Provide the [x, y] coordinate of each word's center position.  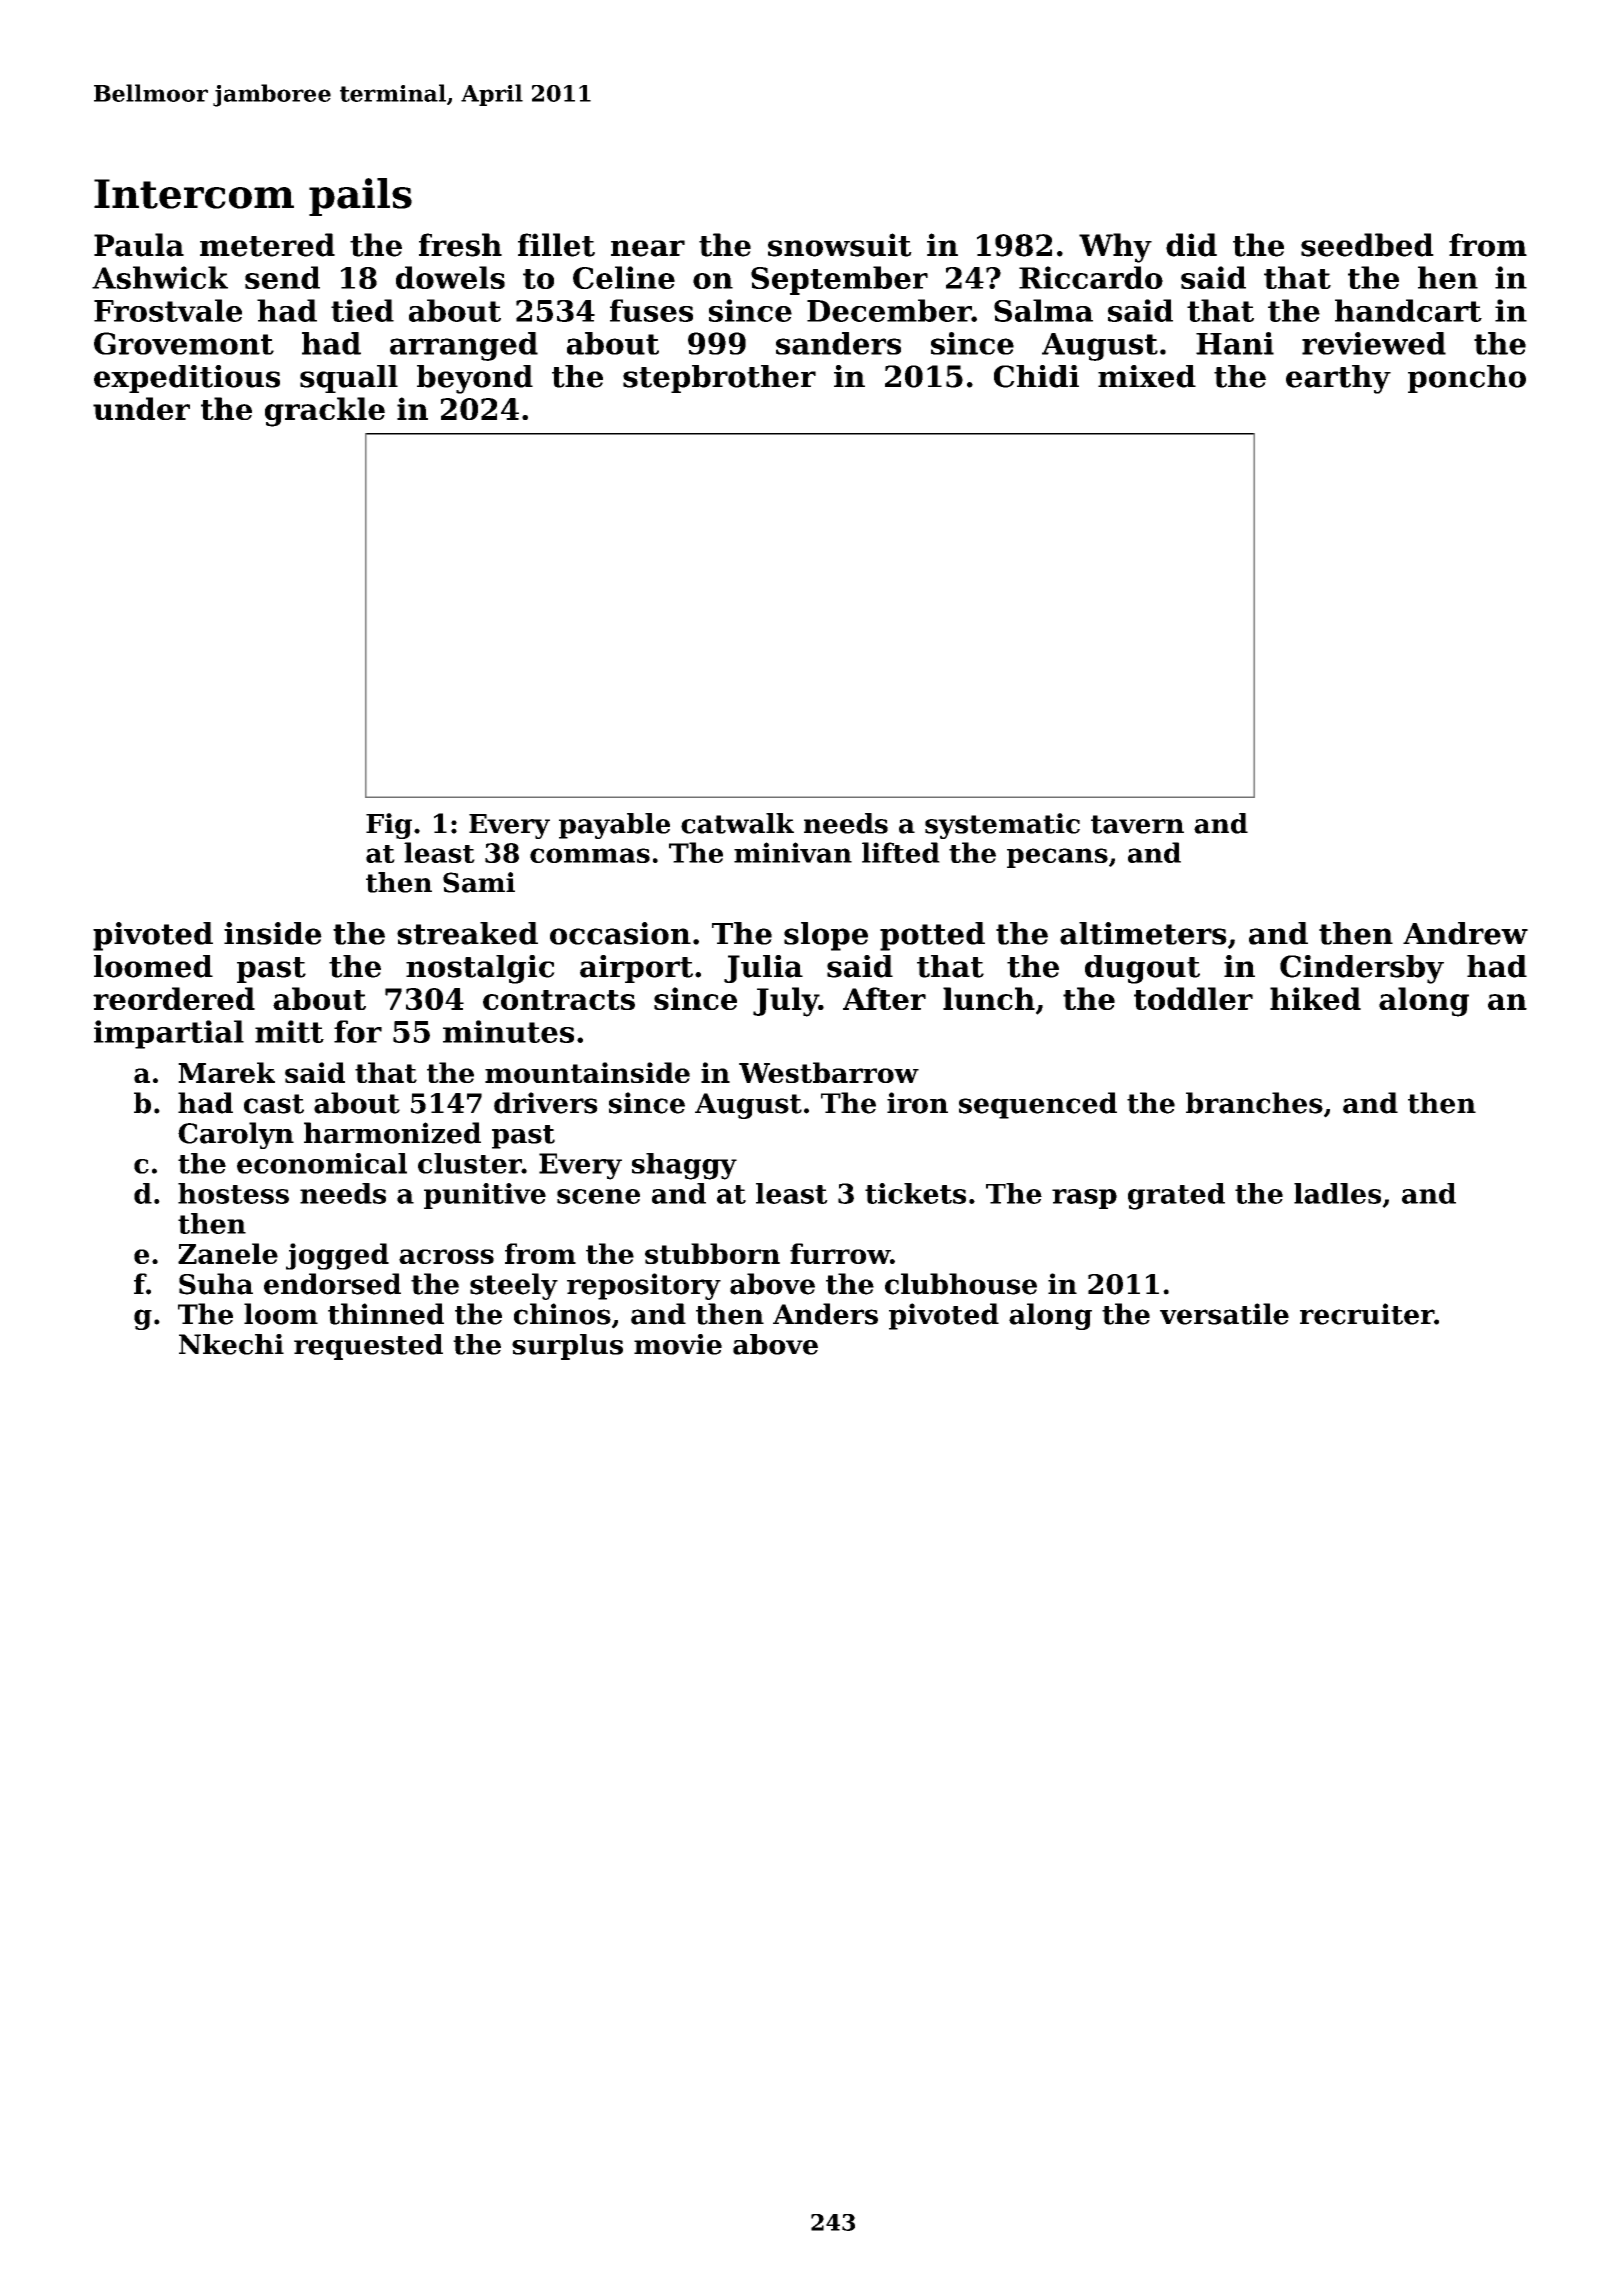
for [358, 1031]
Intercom [194, 194]
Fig [389, 826]
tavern [1137, 824]
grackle [325, 412]
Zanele [228, 1253]
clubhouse [961, 1284]
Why [1115, 248]
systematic [1002, 826]
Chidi [1036, 376]
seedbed [1367, 245]
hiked [1315, 998]
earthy [1338, 379]
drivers [546, 1103]
